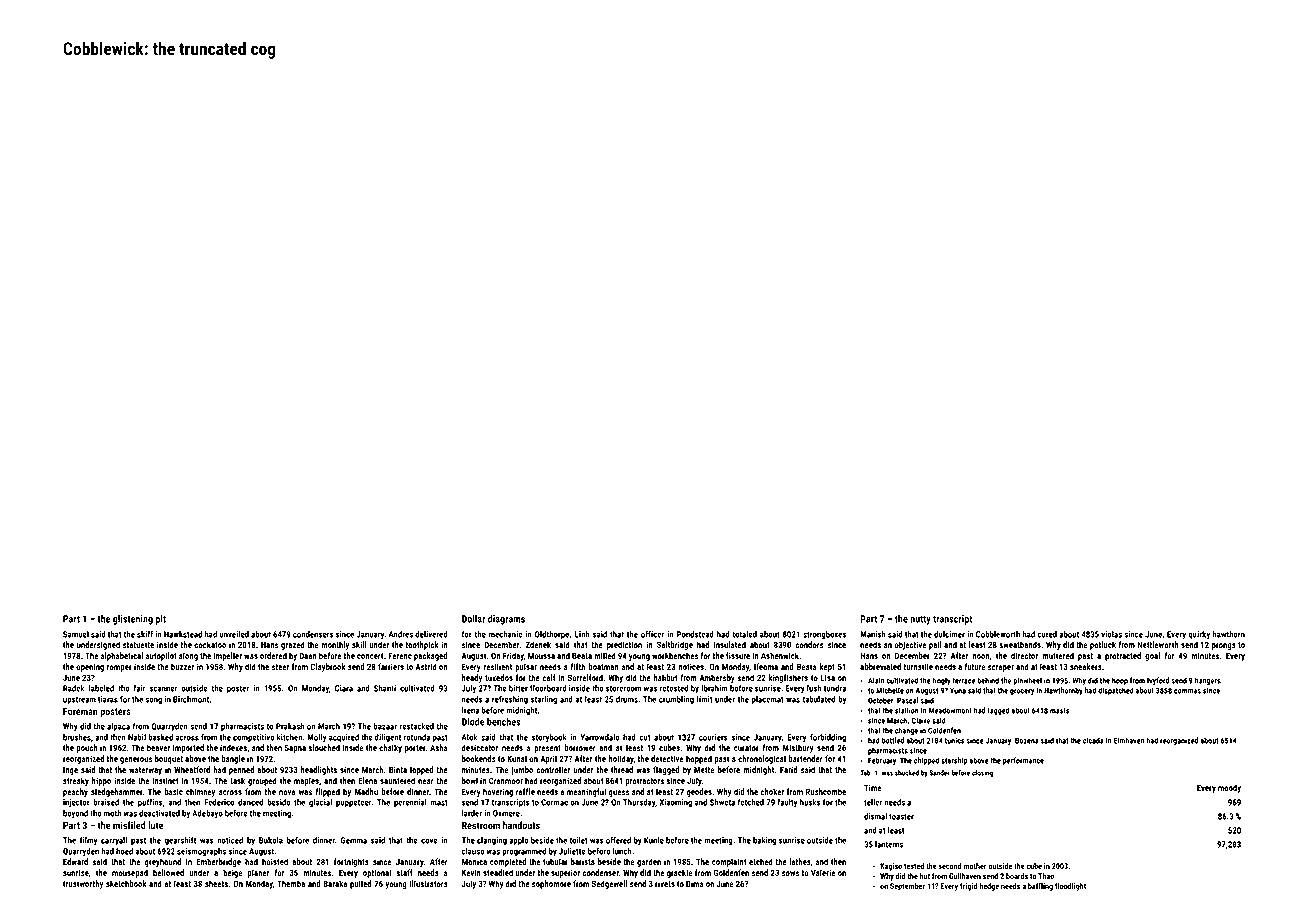  Describe the element at coordinates (798, 748) in the image. I see `Mistbury` at that location.
